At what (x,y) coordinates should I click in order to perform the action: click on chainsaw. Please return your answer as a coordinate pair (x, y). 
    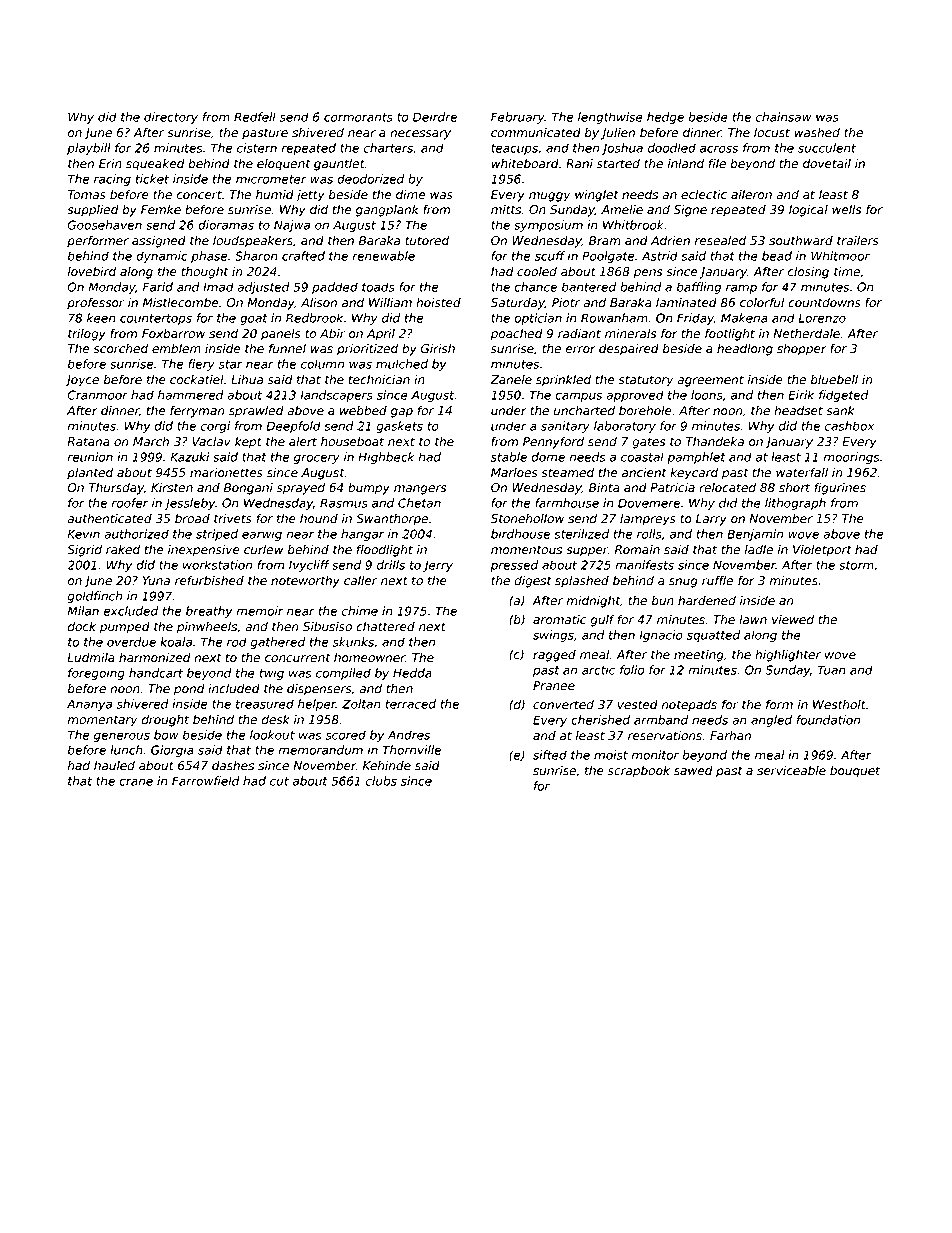
    Looking at the image, I should click on (784, 117).
